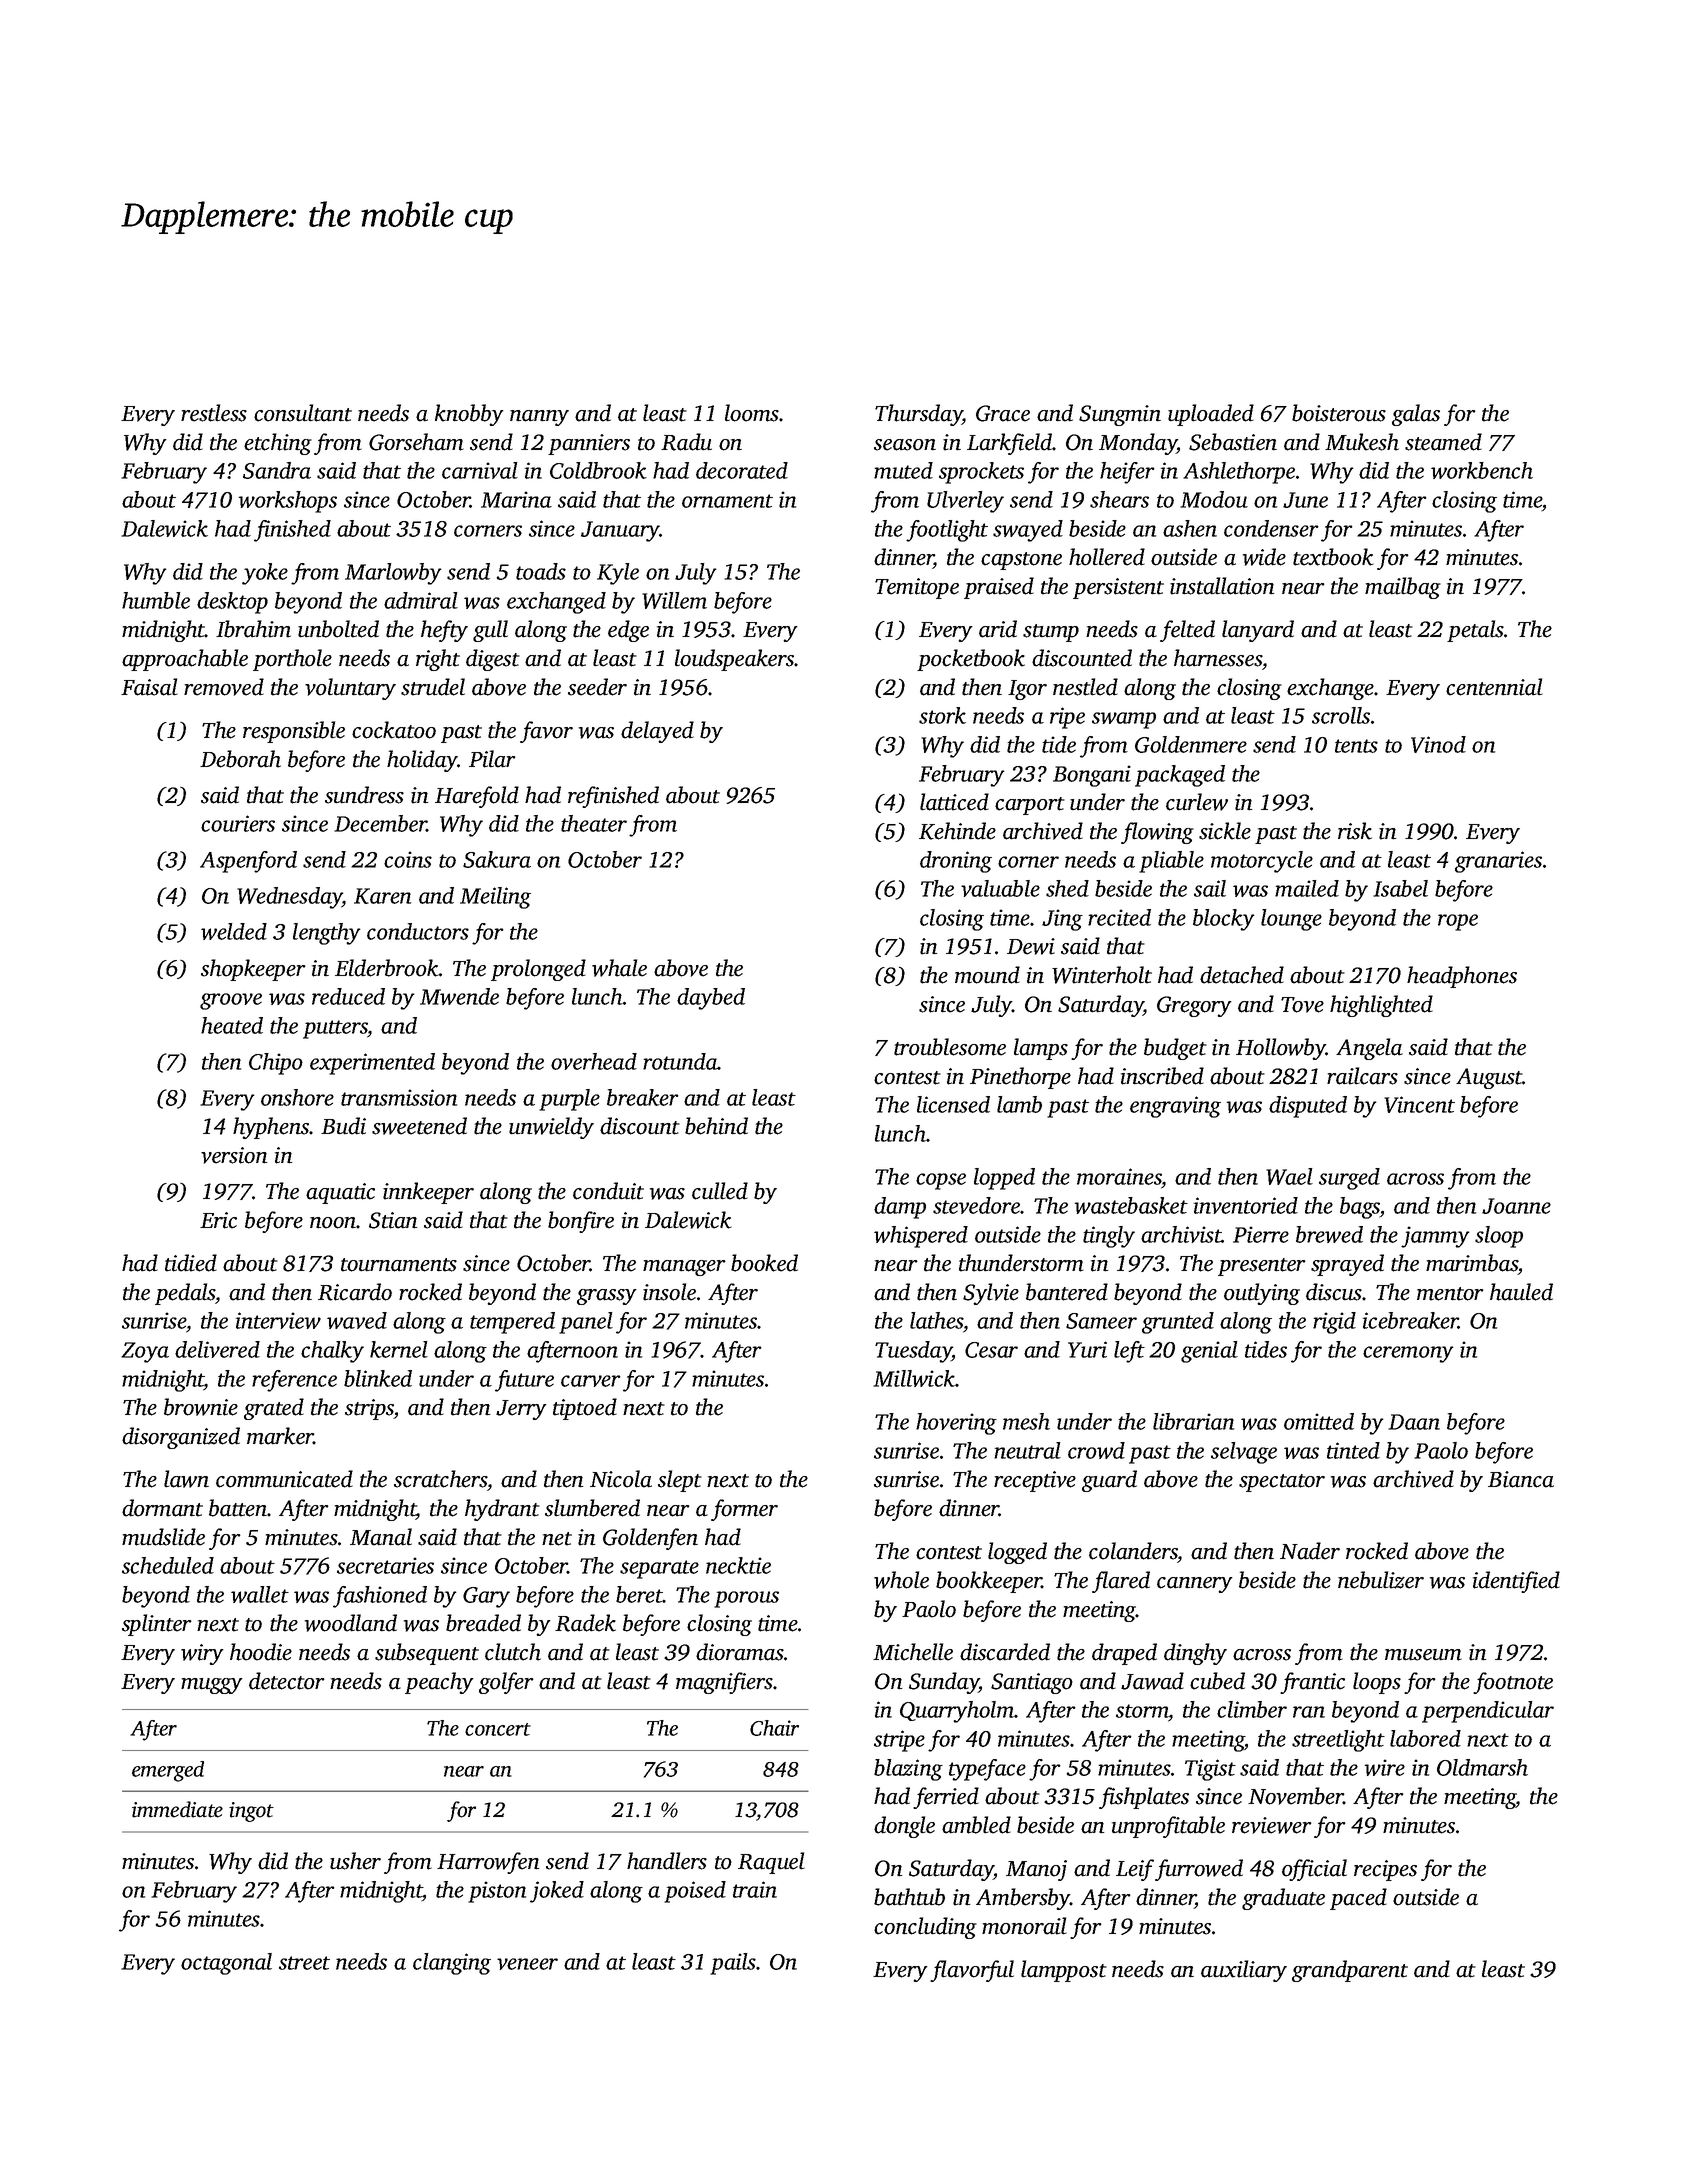 Image resolution: width=1683 pixels, height=2178 pixels. Describe the element at coordinates (918, 415) in the screenshot. I see `Thursday` at that location.
